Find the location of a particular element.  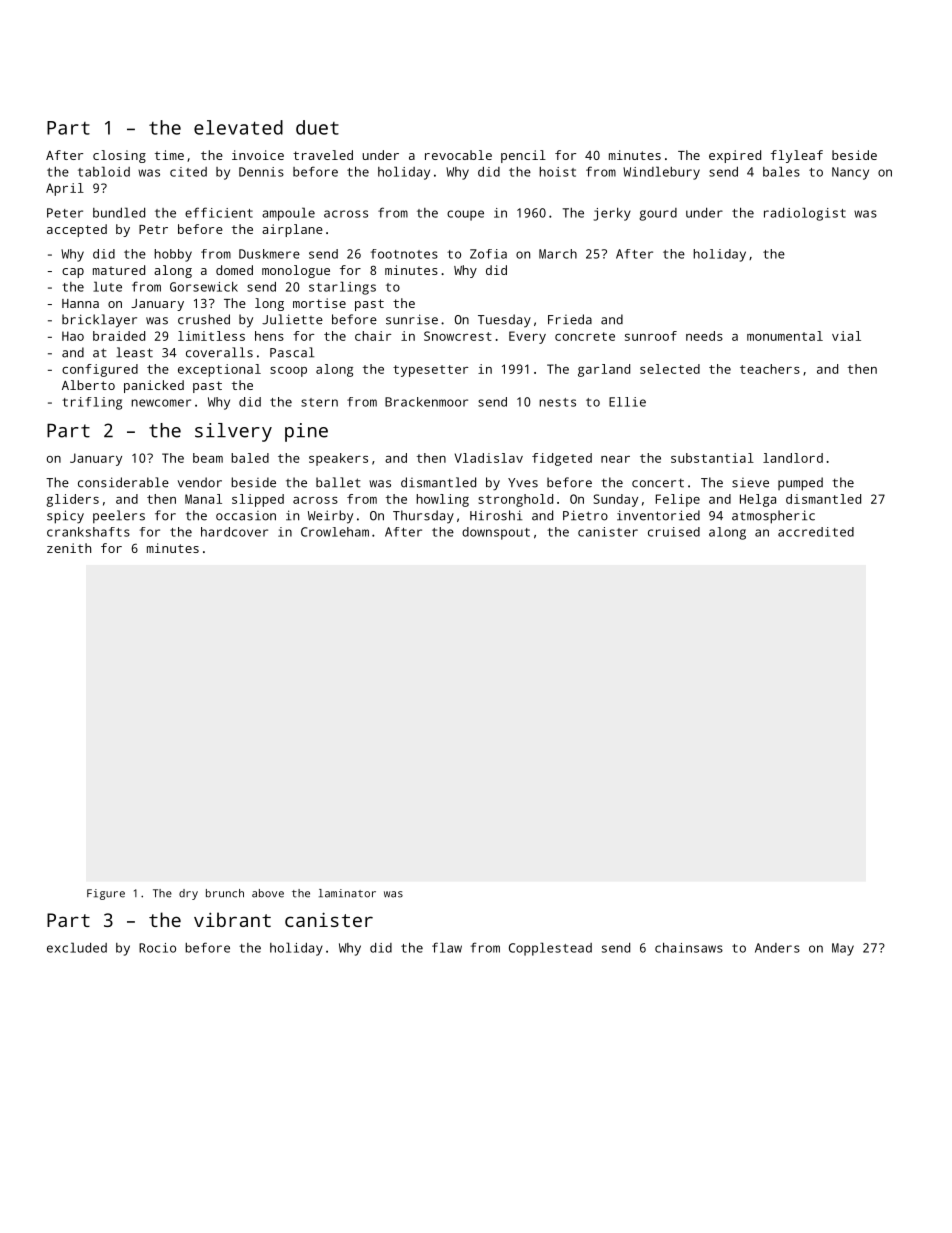

duet is located at coordinates (317, 127).
